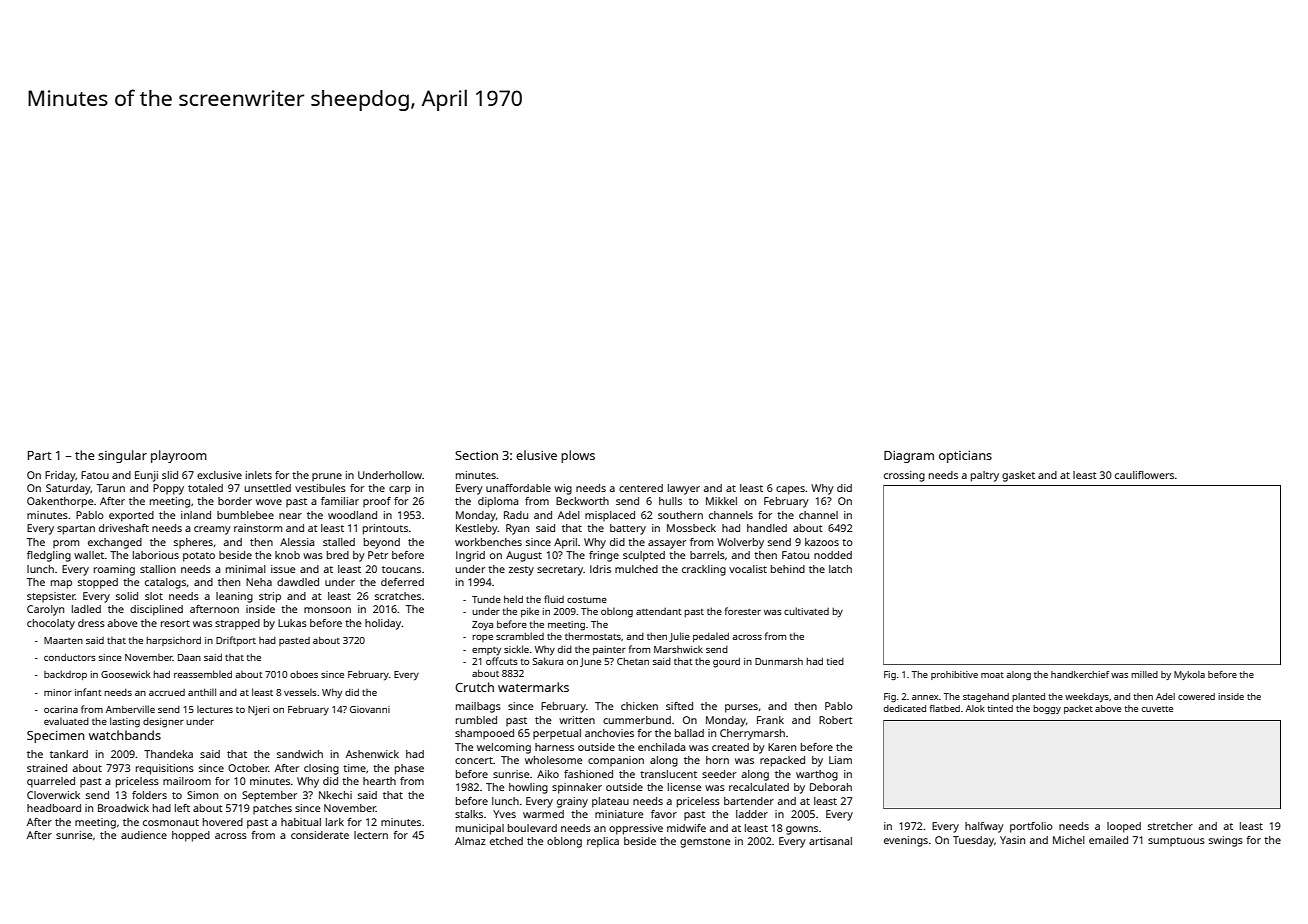 This screenshot has width=1308, height=924. What do you see at coordinates (477, 529) in the screenshot?
I see `Kestleby` at bounding box center [477, 529].
